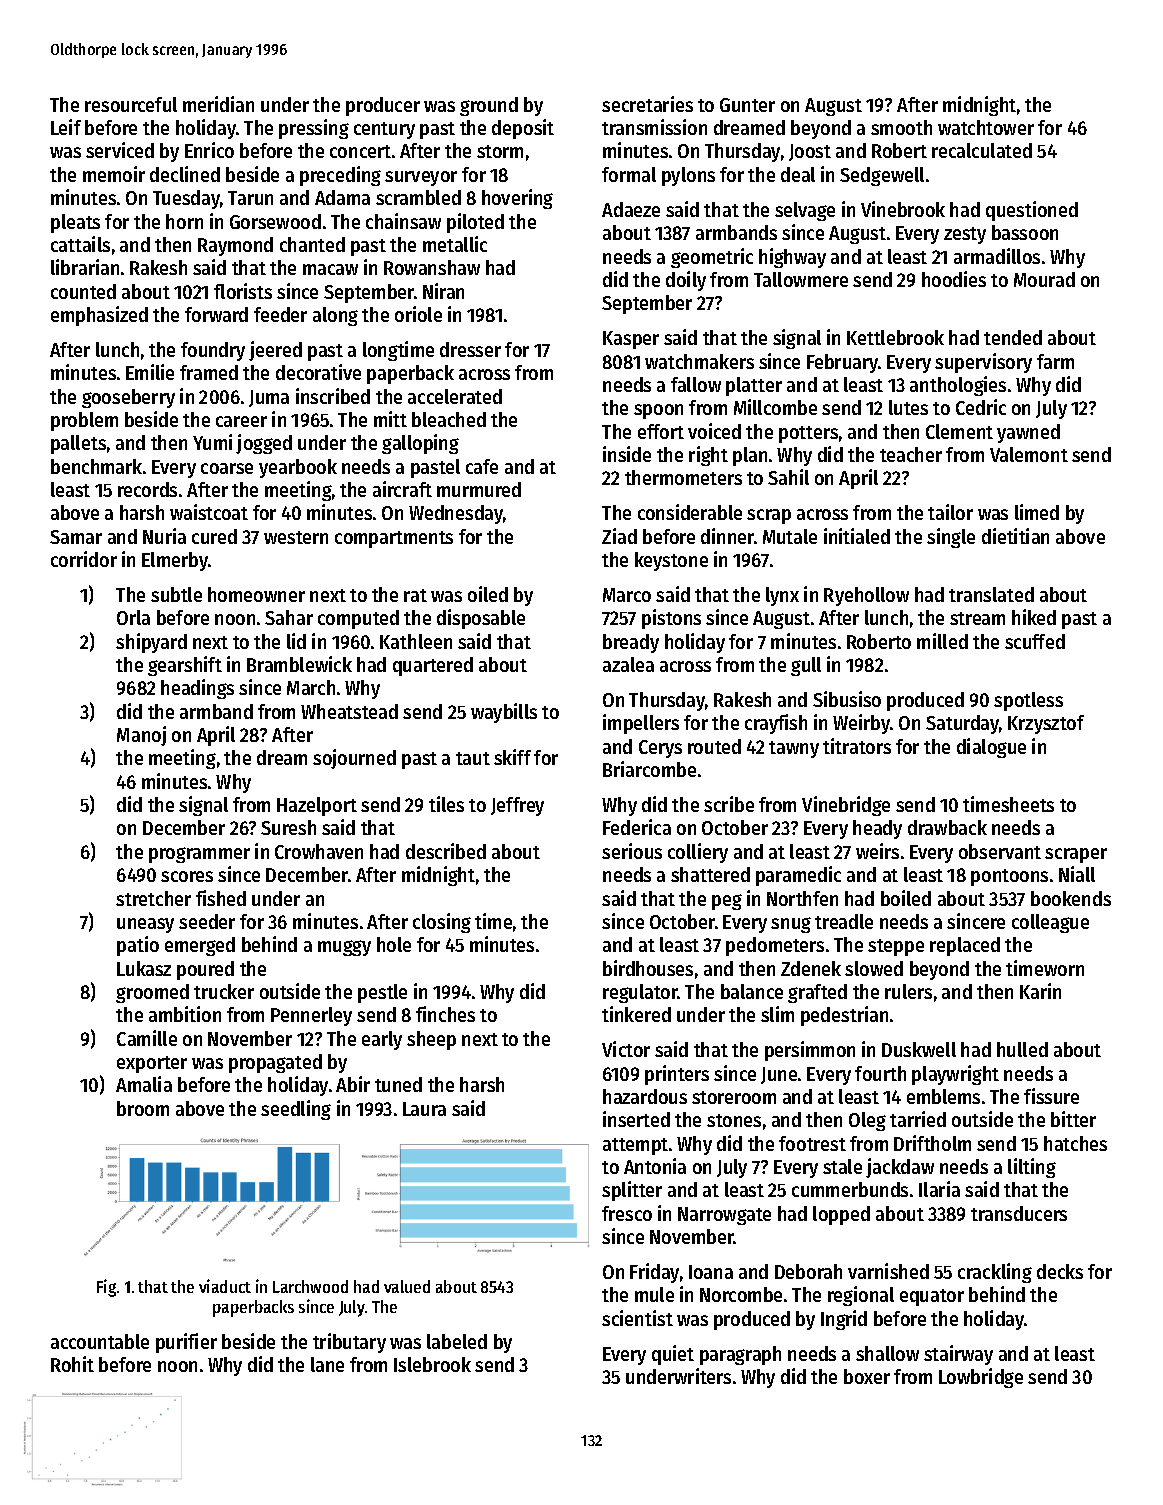  I want to click on compartments, so click(394, 539).
